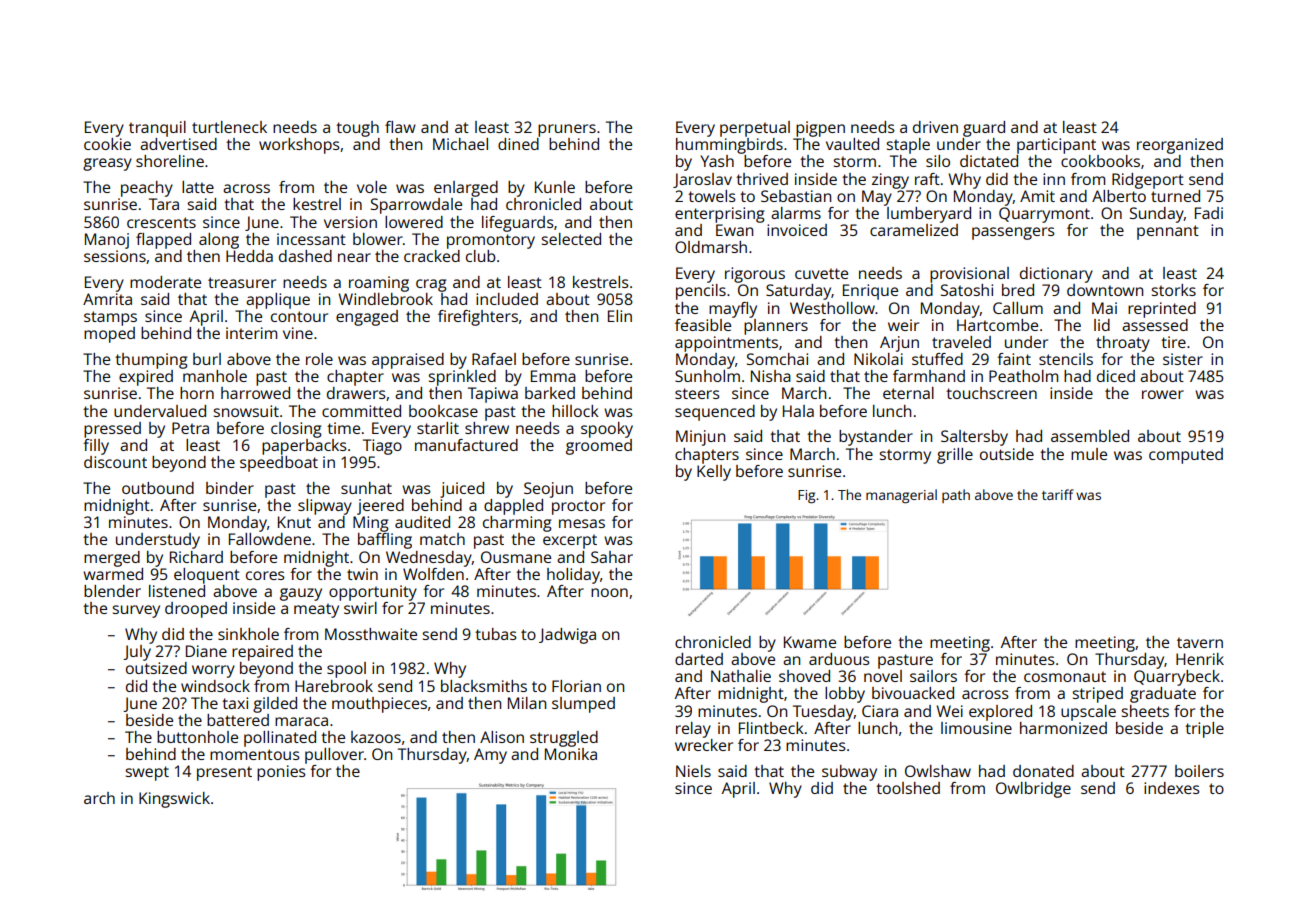 Image resolution: width=1308 pixels, height=924 pixels. What do you see at coordinates (1200, 659) in the screenshot?
I see `Henrik` at bounding box center [1200, 659].
